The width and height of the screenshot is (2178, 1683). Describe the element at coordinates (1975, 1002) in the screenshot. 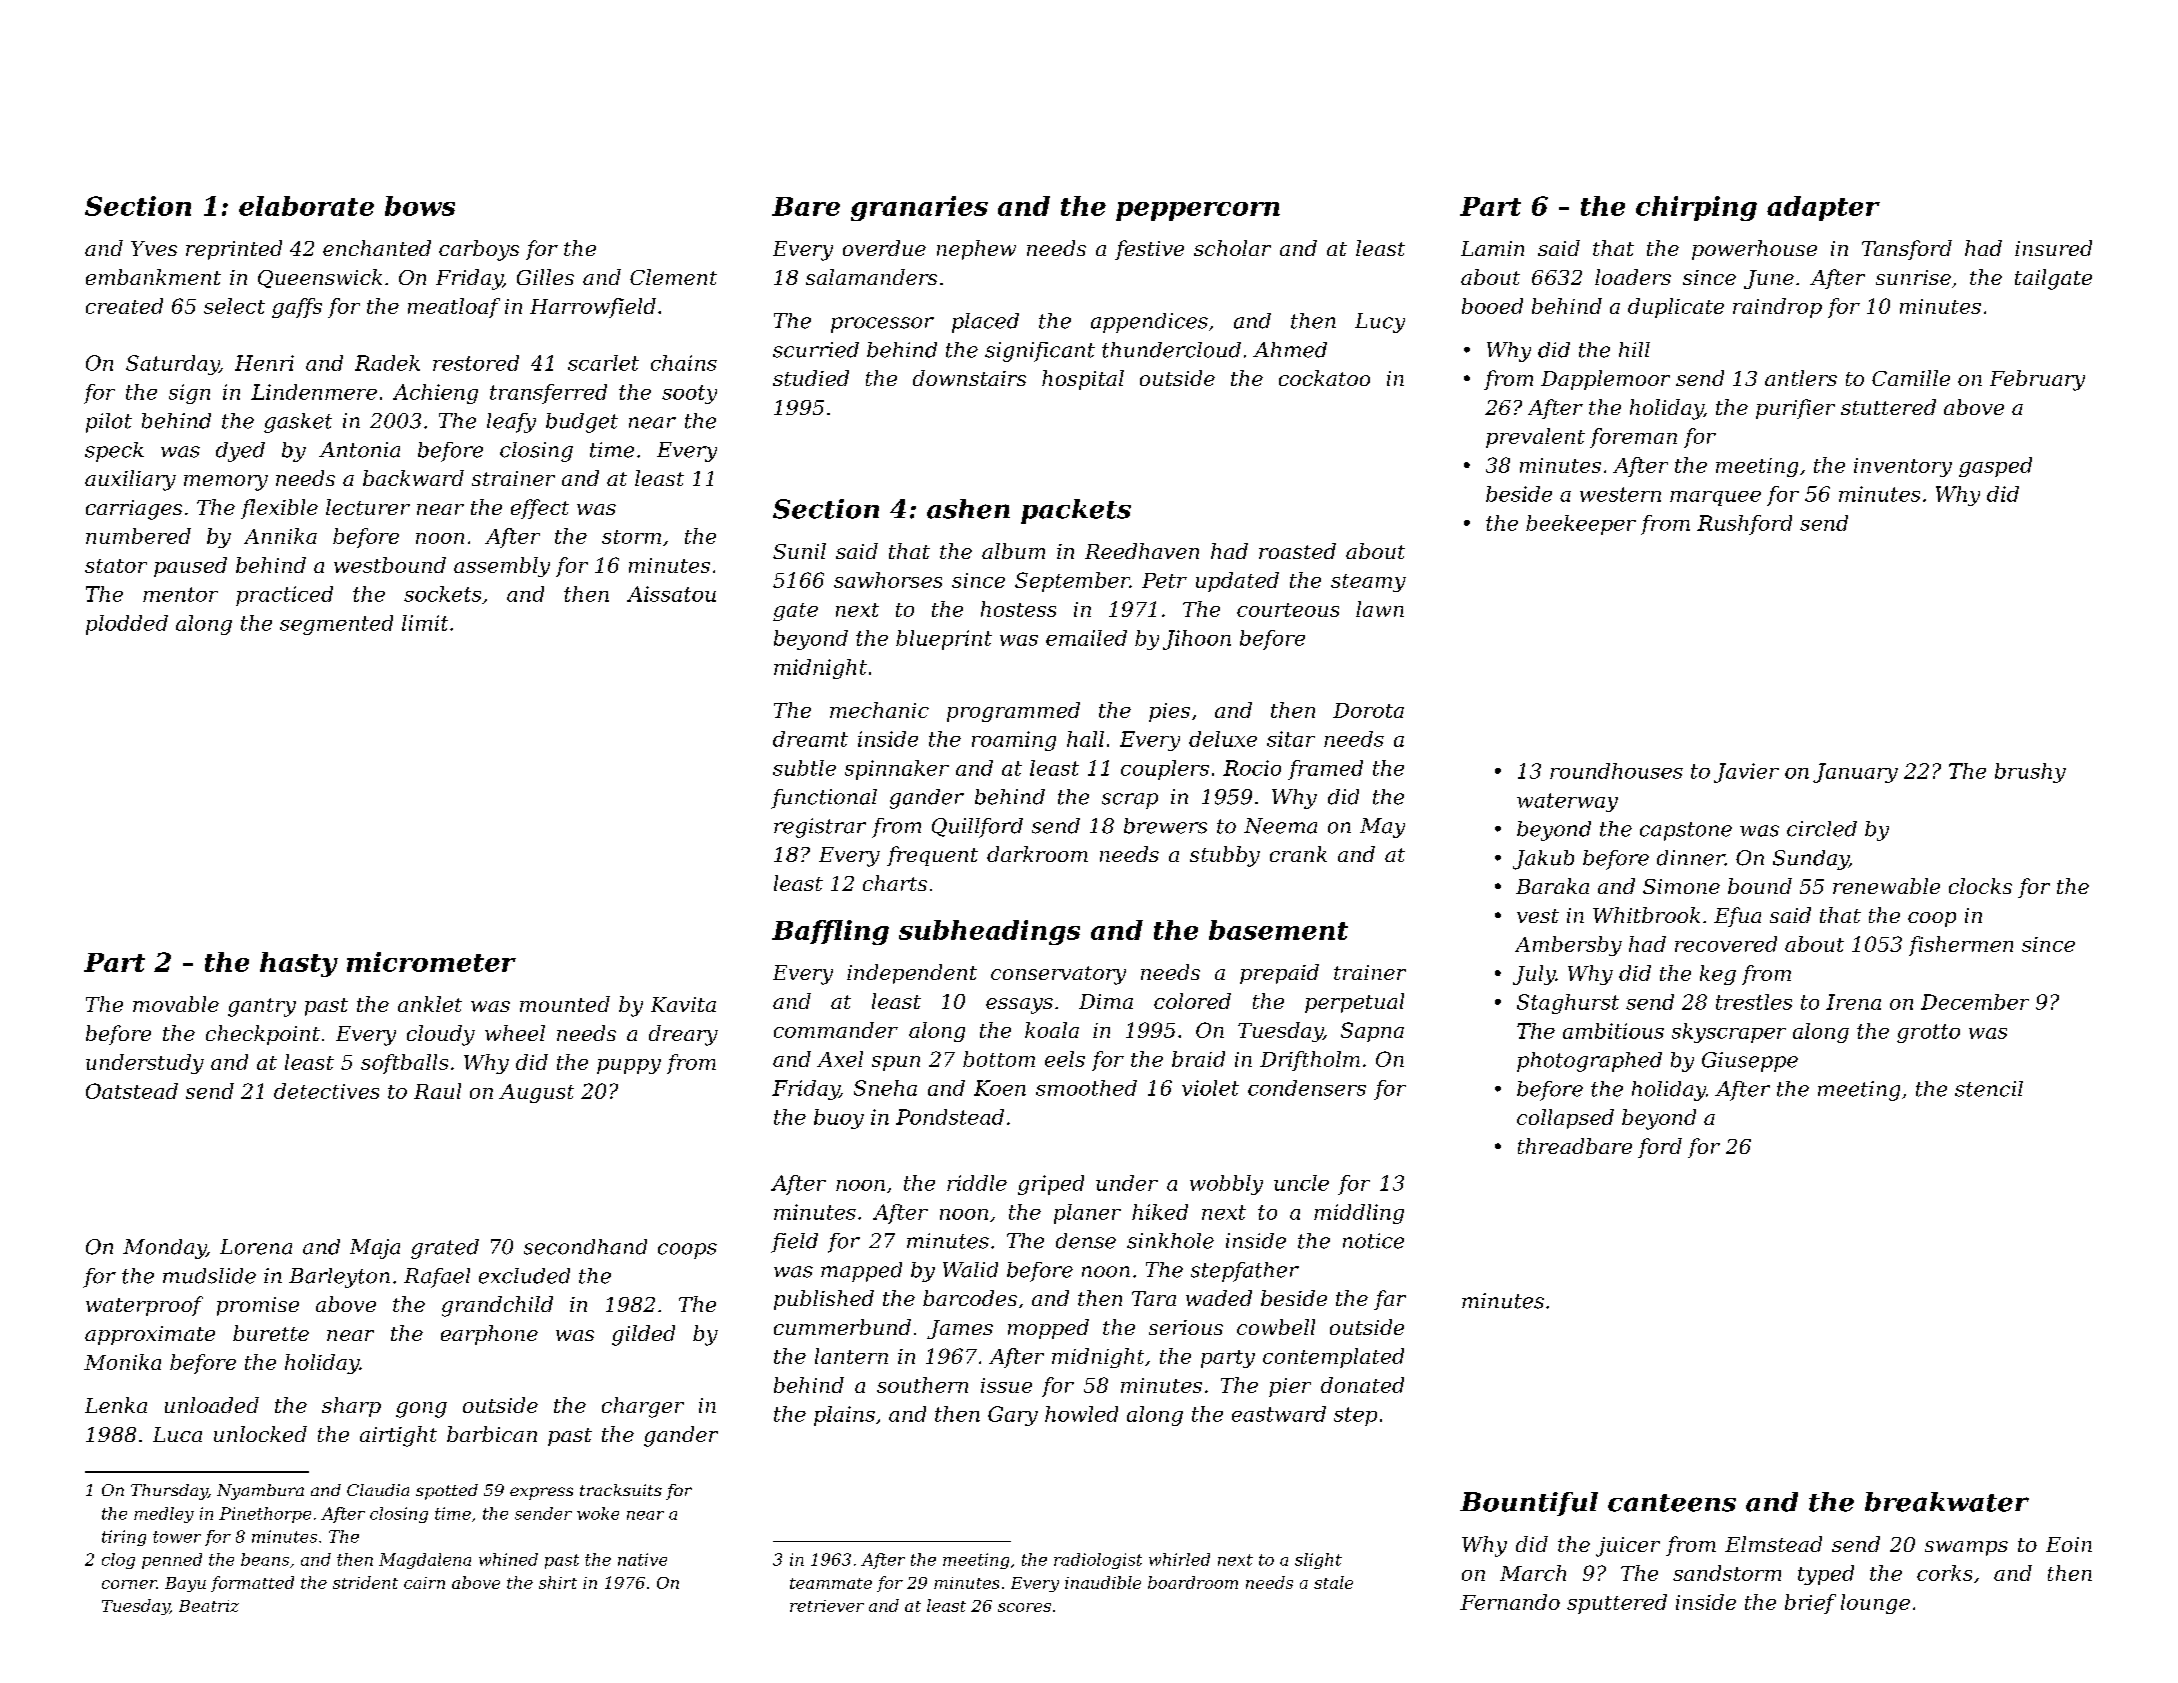

I see `December` at that location.
